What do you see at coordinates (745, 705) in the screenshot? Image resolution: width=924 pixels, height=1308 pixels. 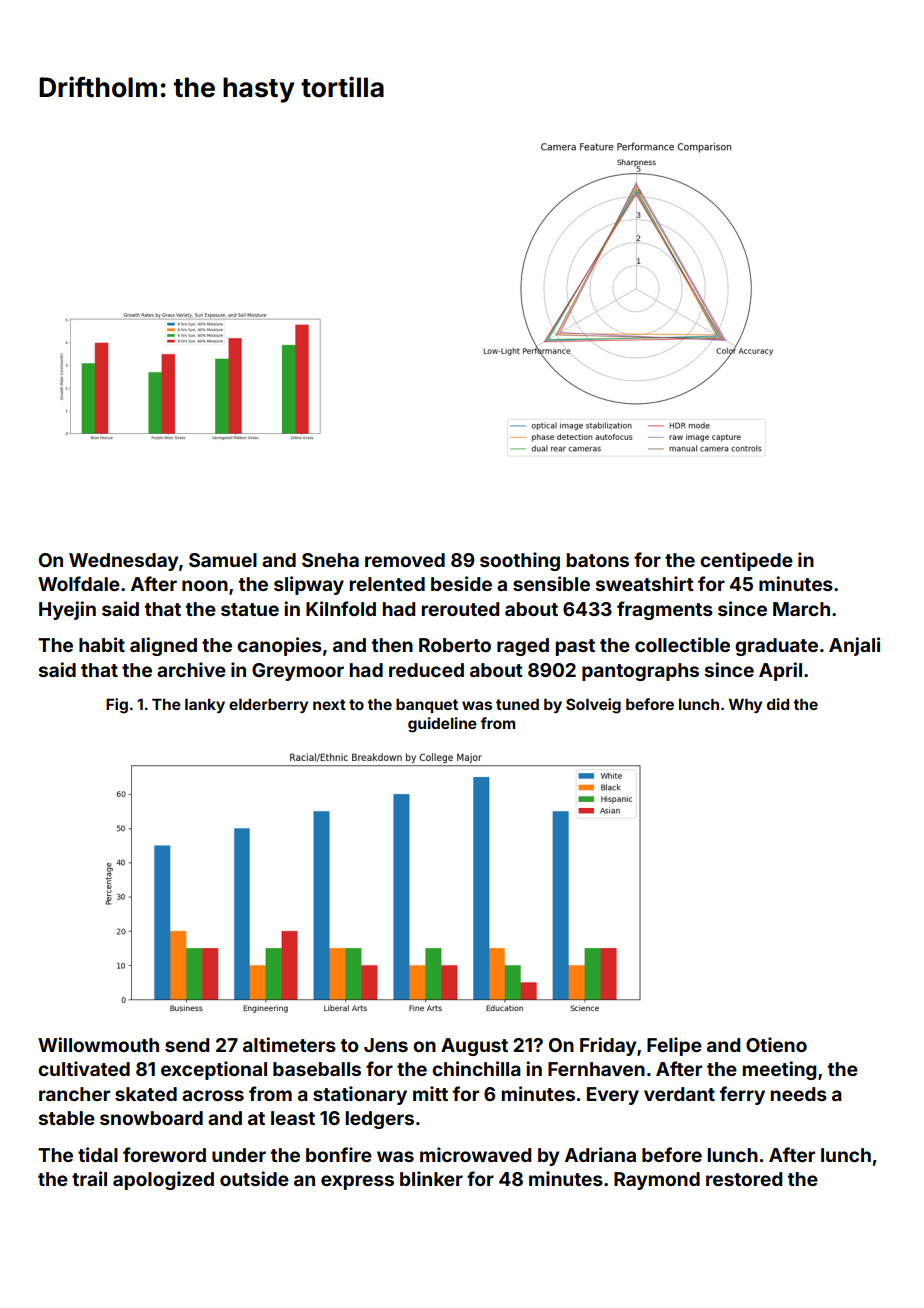 I see `Why` at bounding box center [745, 705].
